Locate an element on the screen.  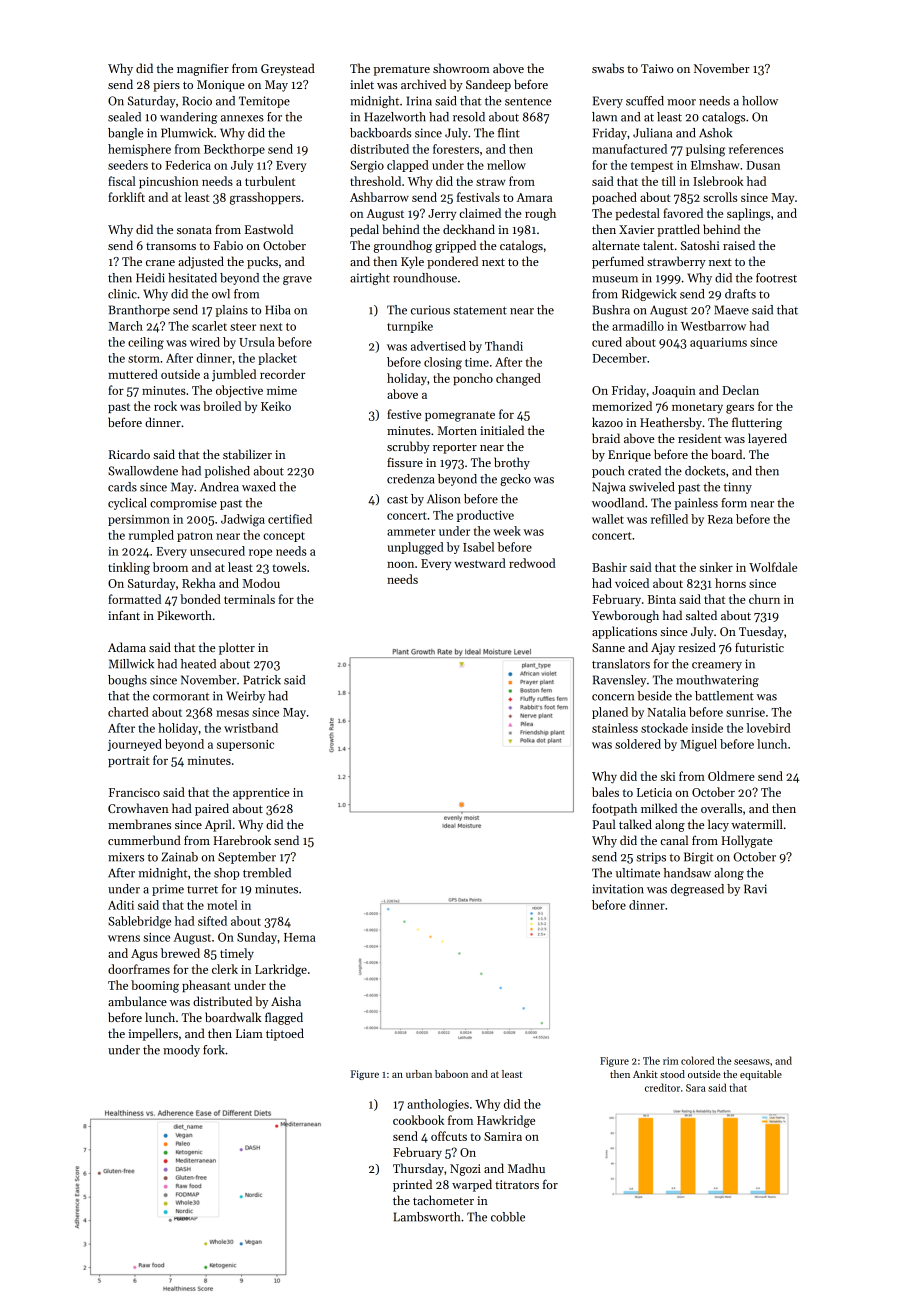
Sergio is located at coordinates (367, 167).
